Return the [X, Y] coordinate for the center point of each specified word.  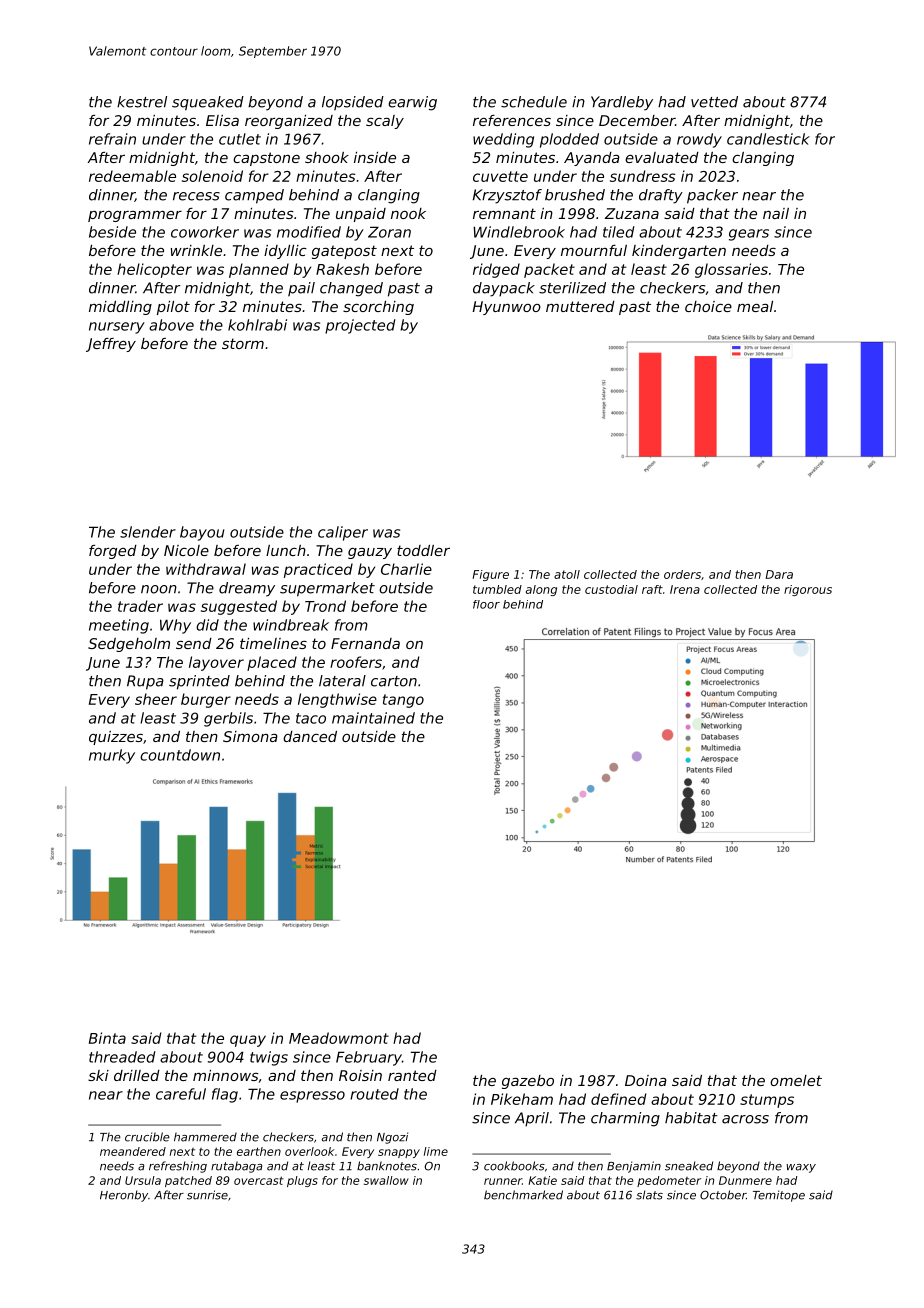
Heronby [124, 1196]
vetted [714, 102]
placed [272, 663]
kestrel [142, 102]
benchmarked [523, 1195]
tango [403, 701]
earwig [412, 103]
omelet [796, 1080]
